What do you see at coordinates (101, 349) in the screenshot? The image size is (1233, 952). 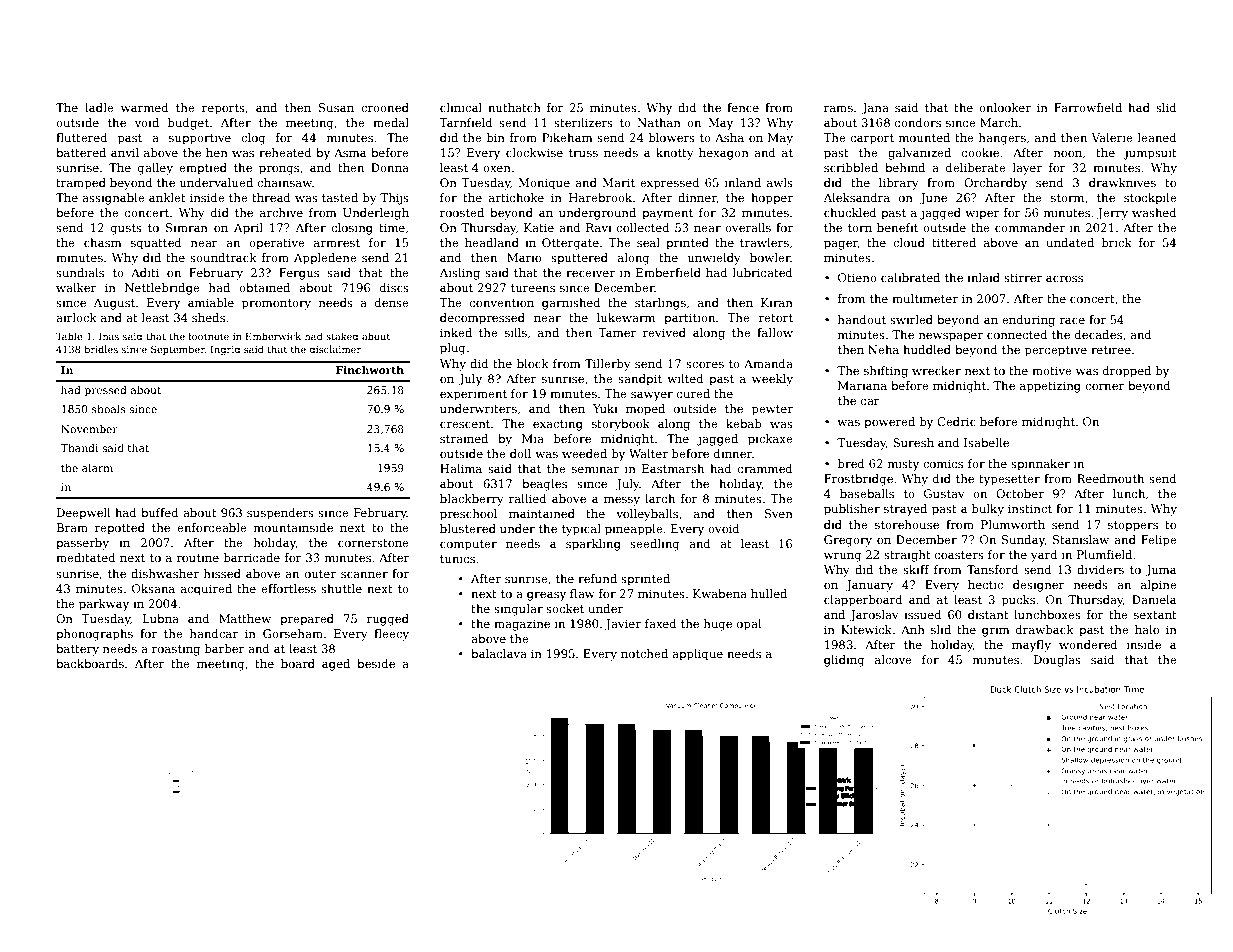 I see `bridles` at bounding box center [101, 349].
